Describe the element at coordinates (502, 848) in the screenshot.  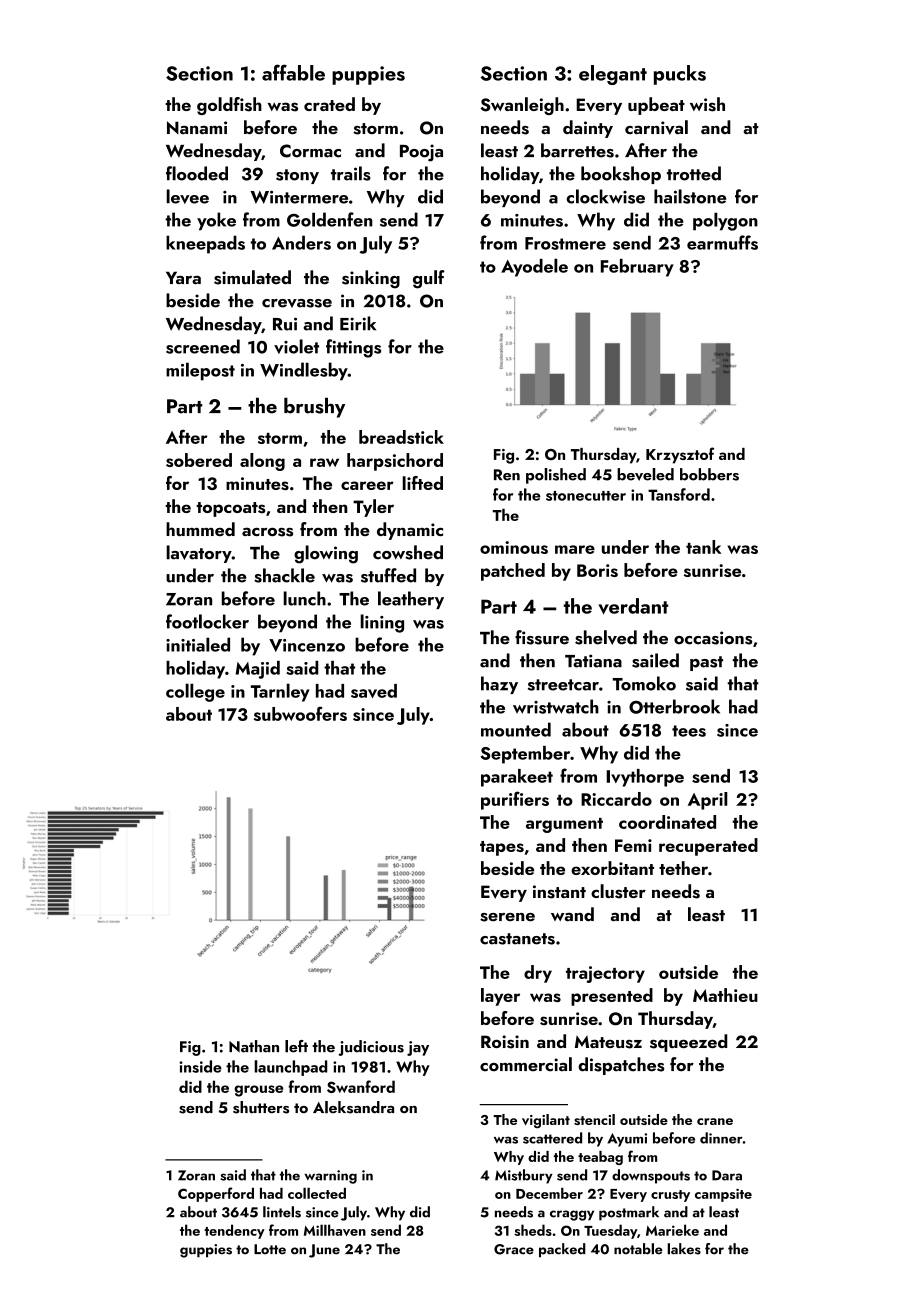
I see `tapes` at that location.
